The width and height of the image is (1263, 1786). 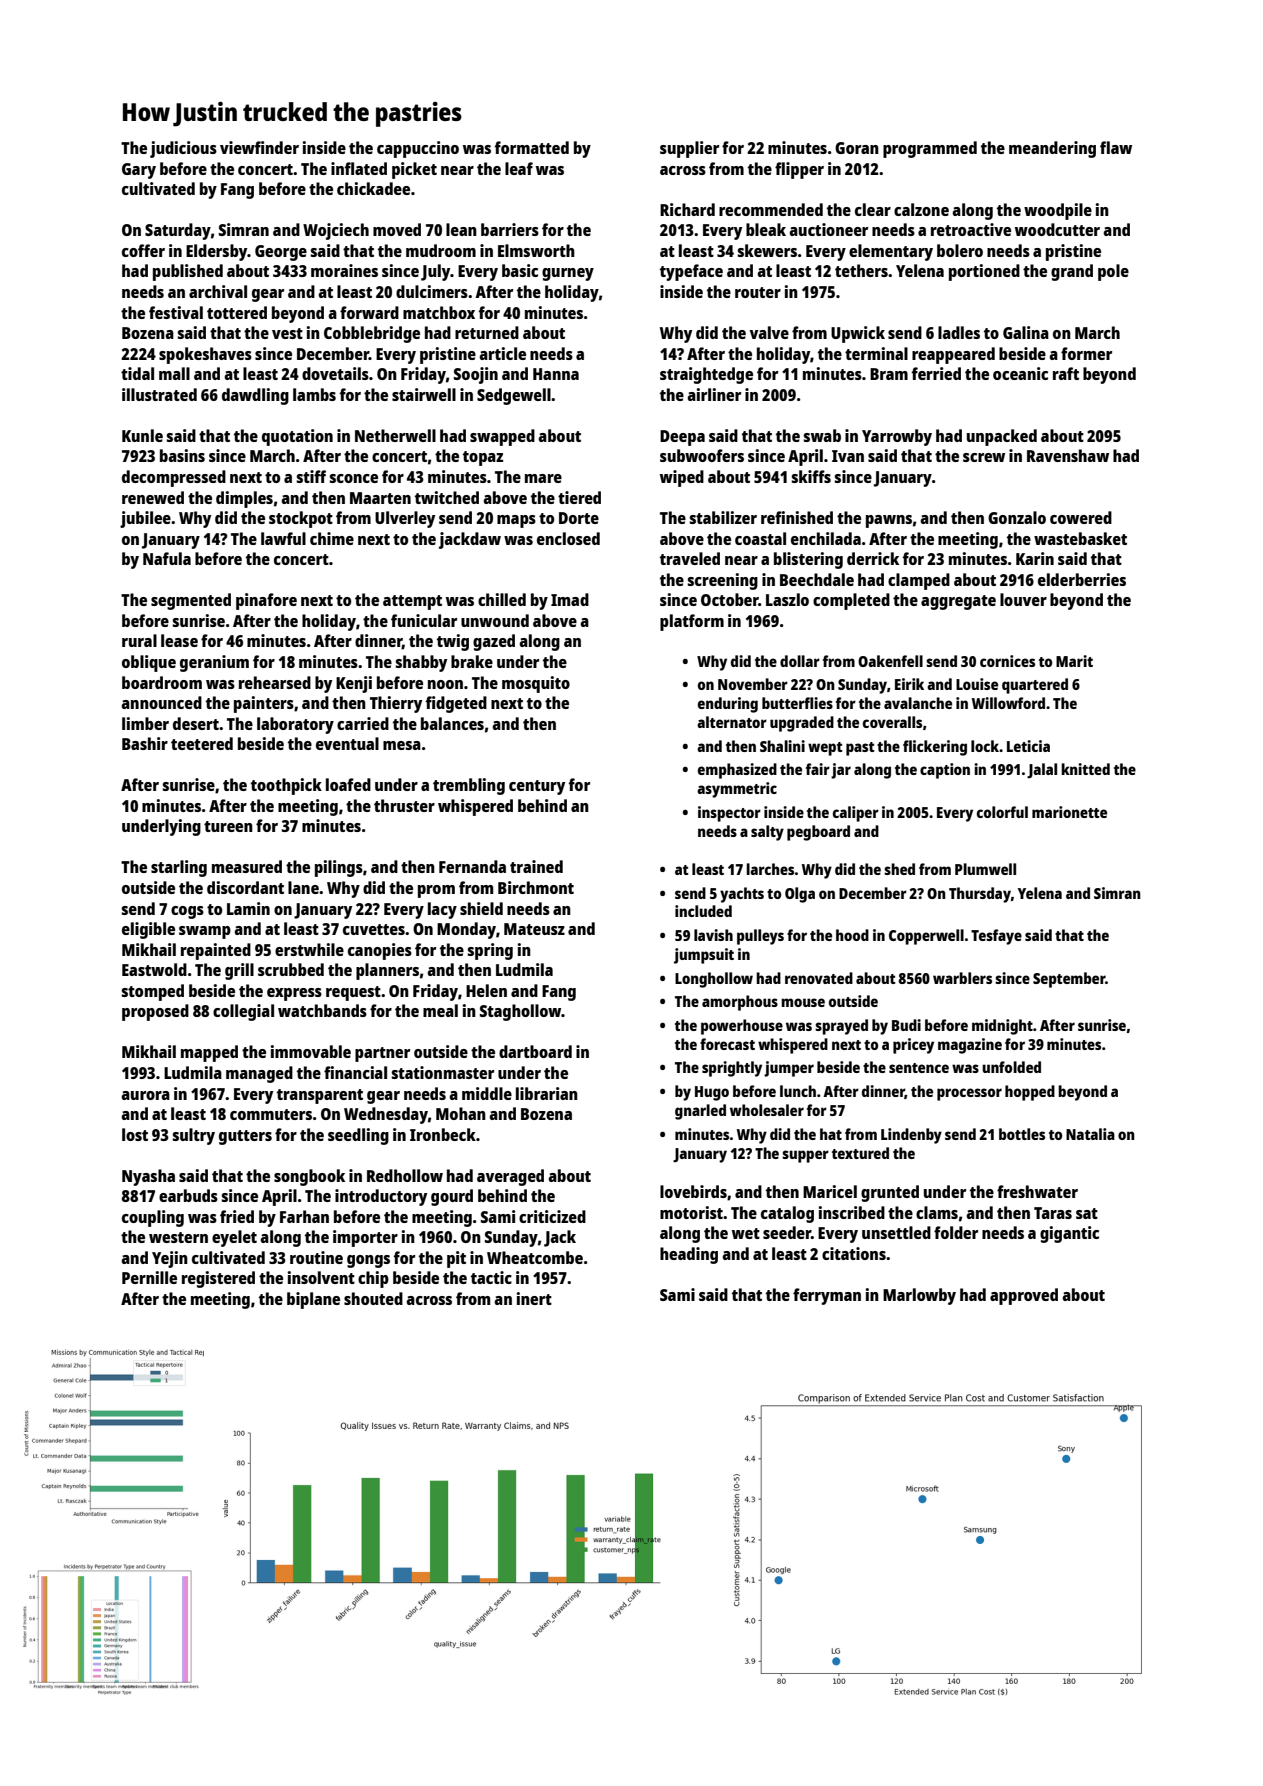 I want to click on Hanna, so click(x=556, y=374).
